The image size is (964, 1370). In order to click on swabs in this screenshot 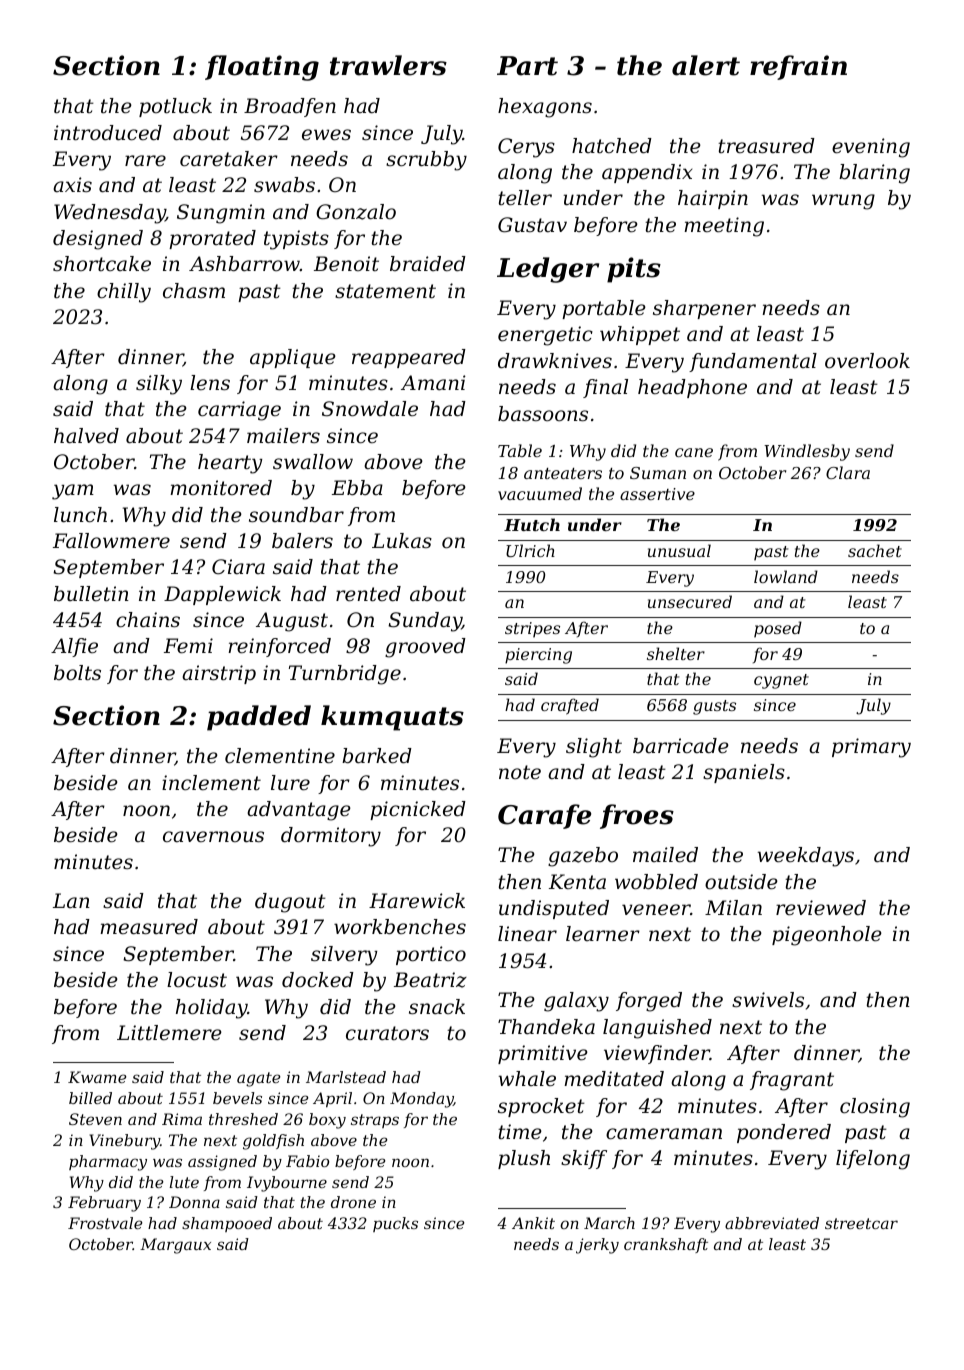, I will do `click(284, 185)`.
